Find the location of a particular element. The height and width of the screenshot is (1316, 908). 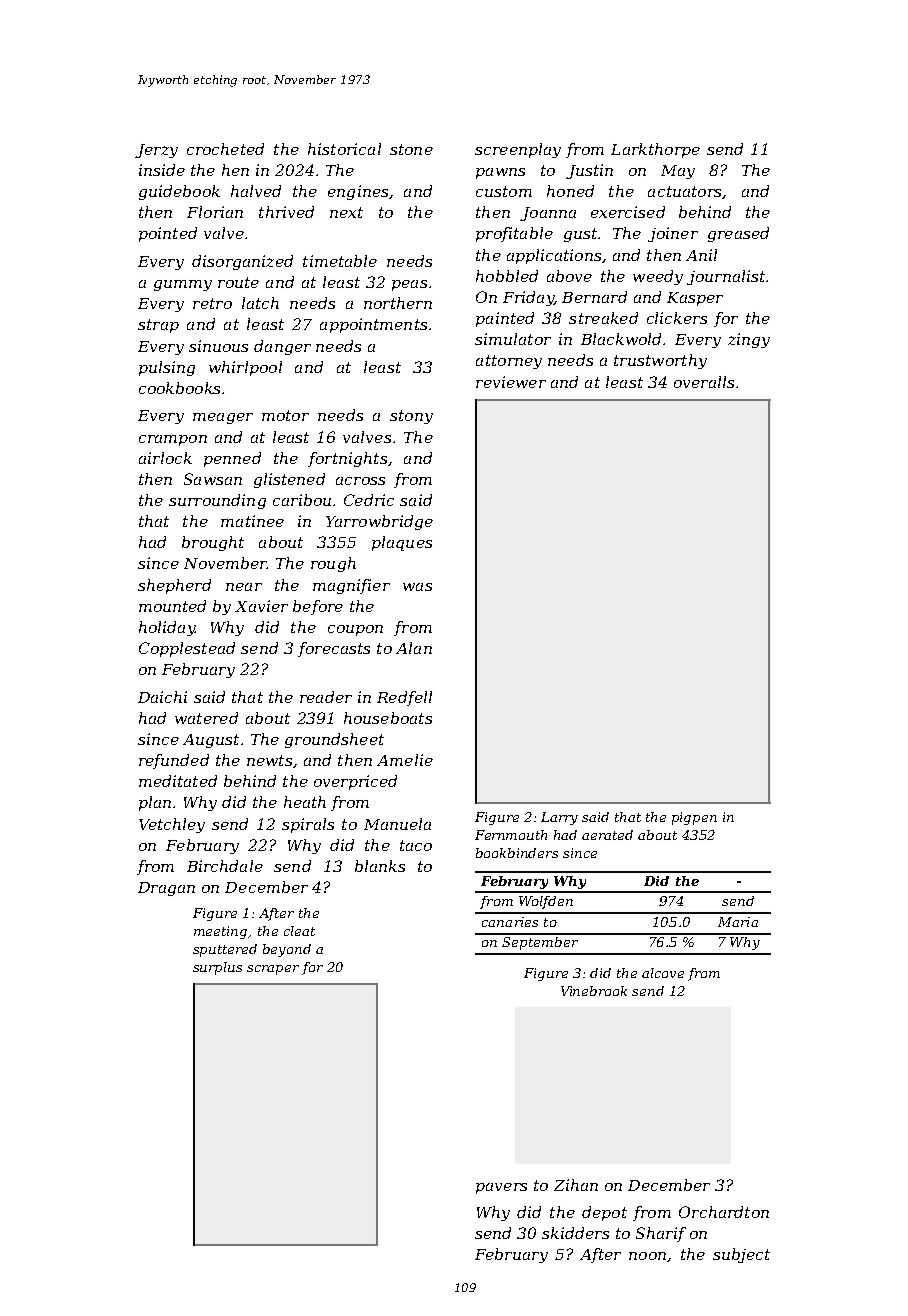

skidders is located at coordinates (575, 1233).
